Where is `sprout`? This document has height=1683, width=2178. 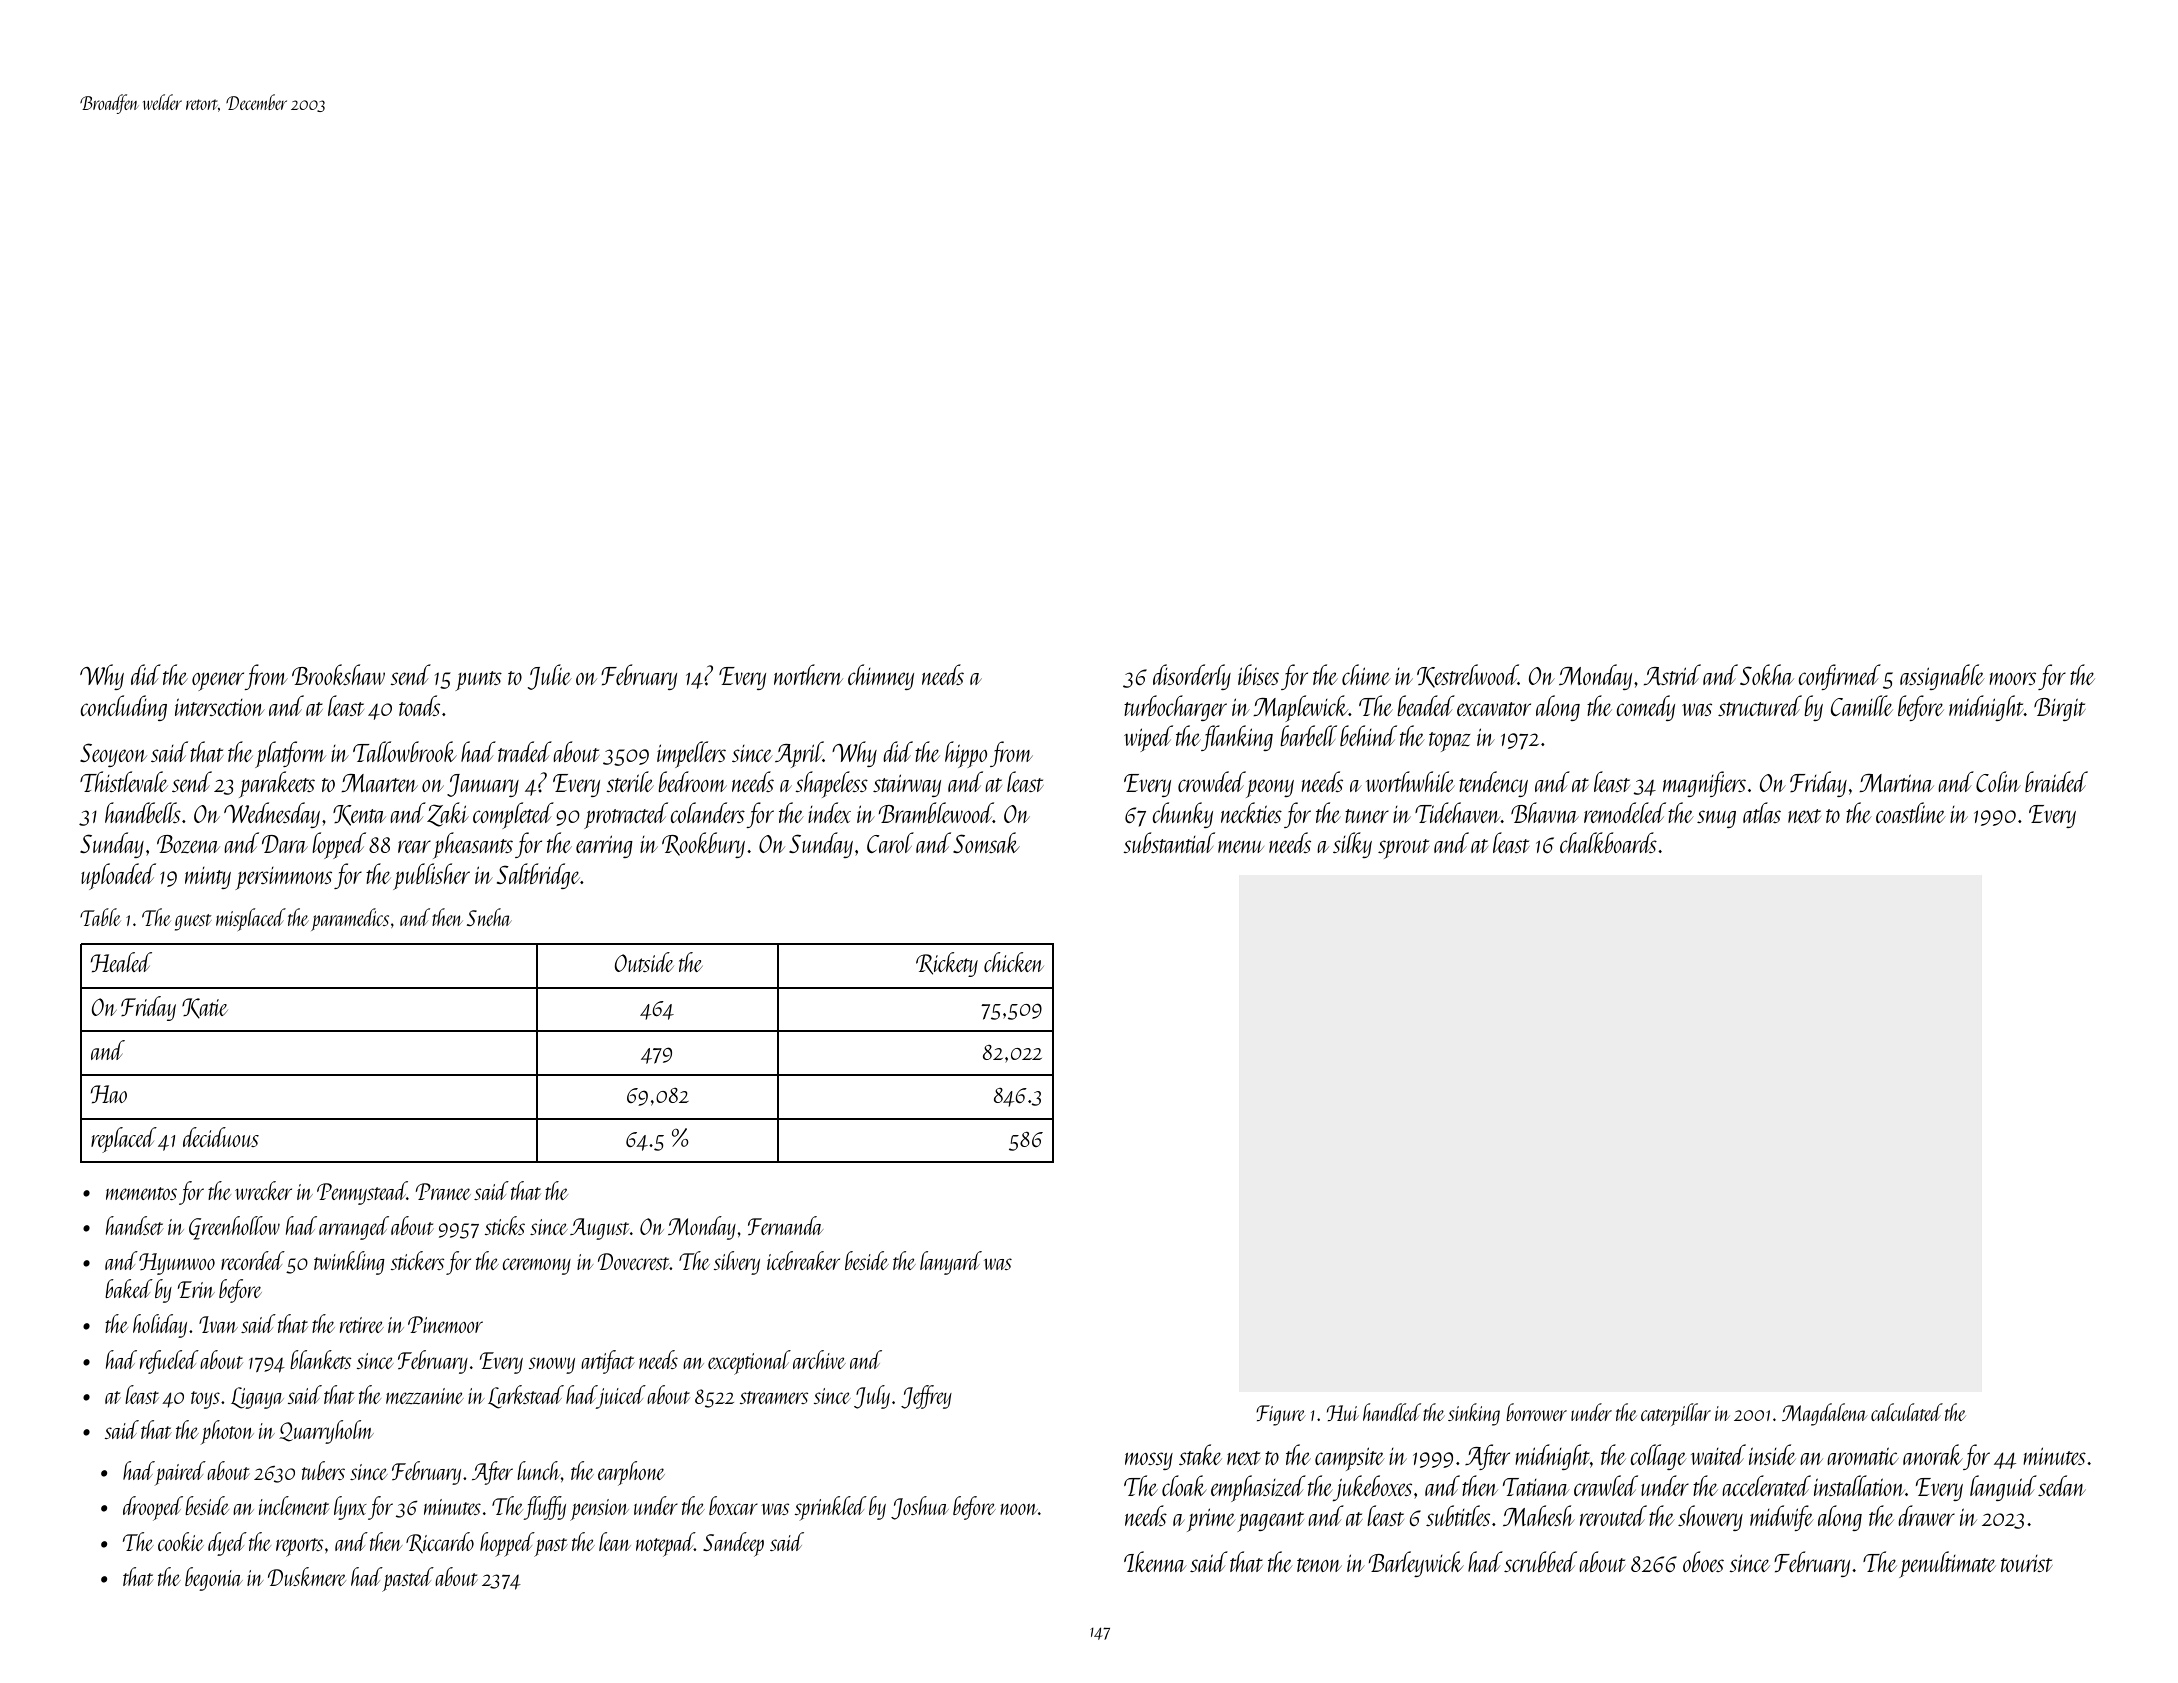
sprout is located at coordinates (1404, 849).
